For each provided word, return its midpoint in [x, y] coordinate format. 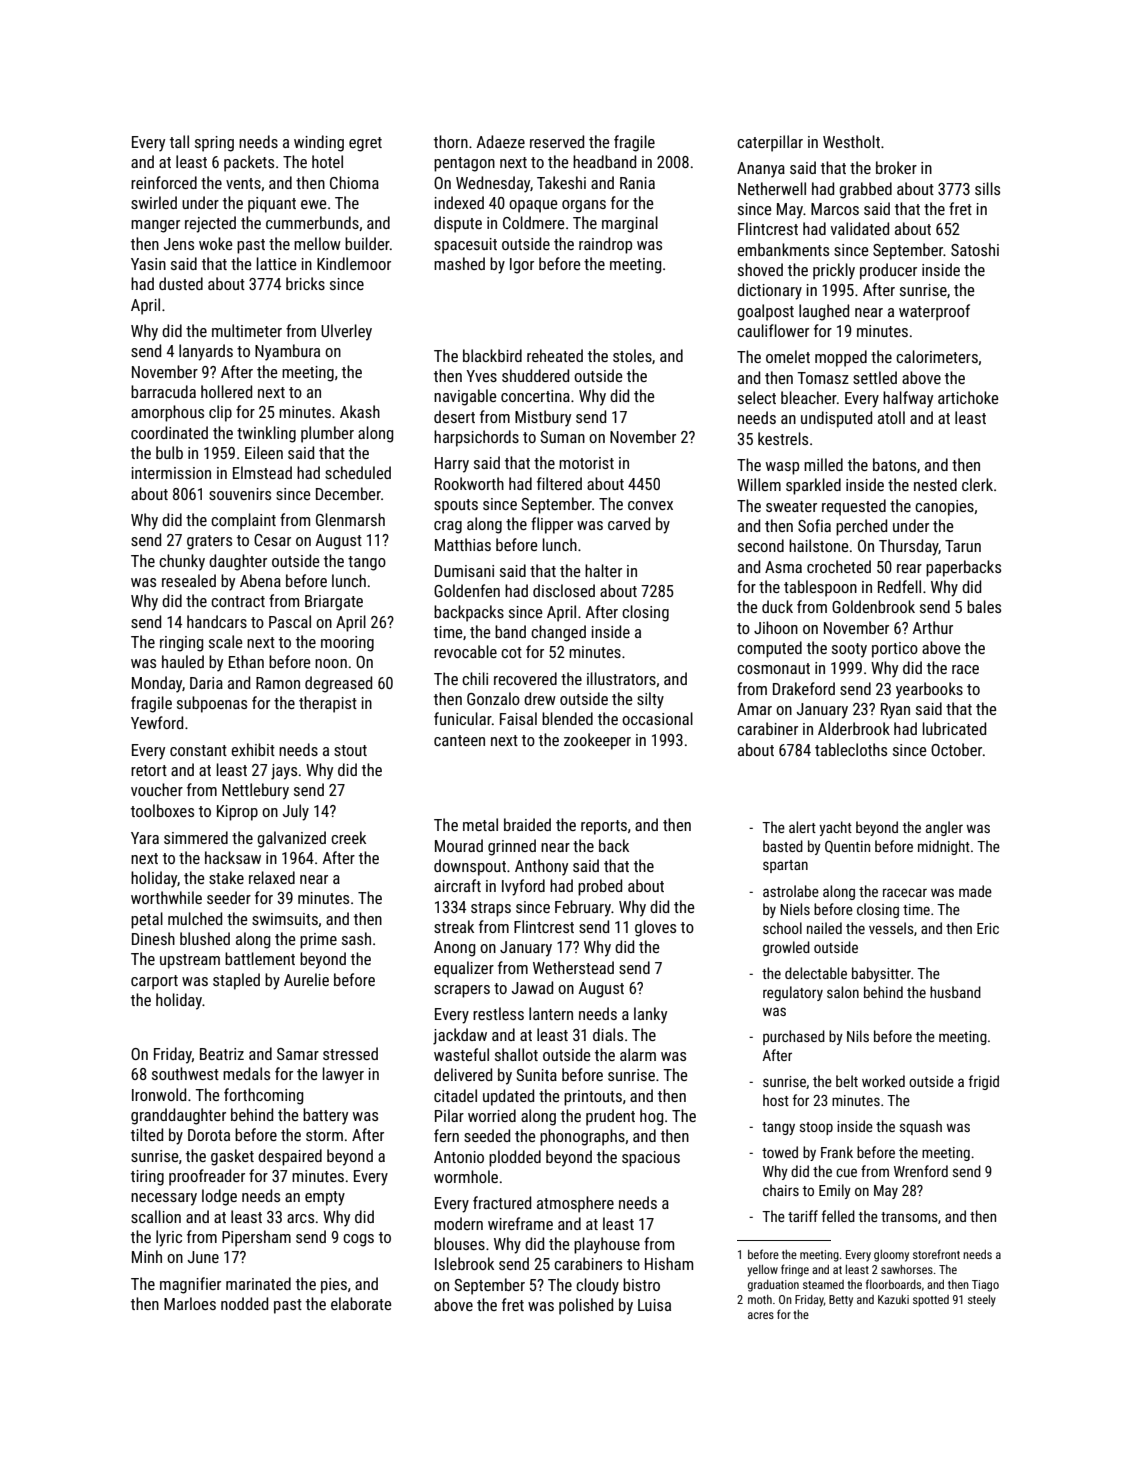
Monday [157, 684]
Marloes [190, 1303]
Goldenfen [467, 590]
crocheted [839, 566]
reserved [557, 141]
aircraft [457, 885]
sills [987, 188]
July [296, 812]
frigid [984, 1082]
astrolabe [791, 891]
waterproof [934, 312]
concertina [535, 396]
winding [319, 143]
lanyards [206, 352]
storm [324, 1135]
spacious [651, 1159]
